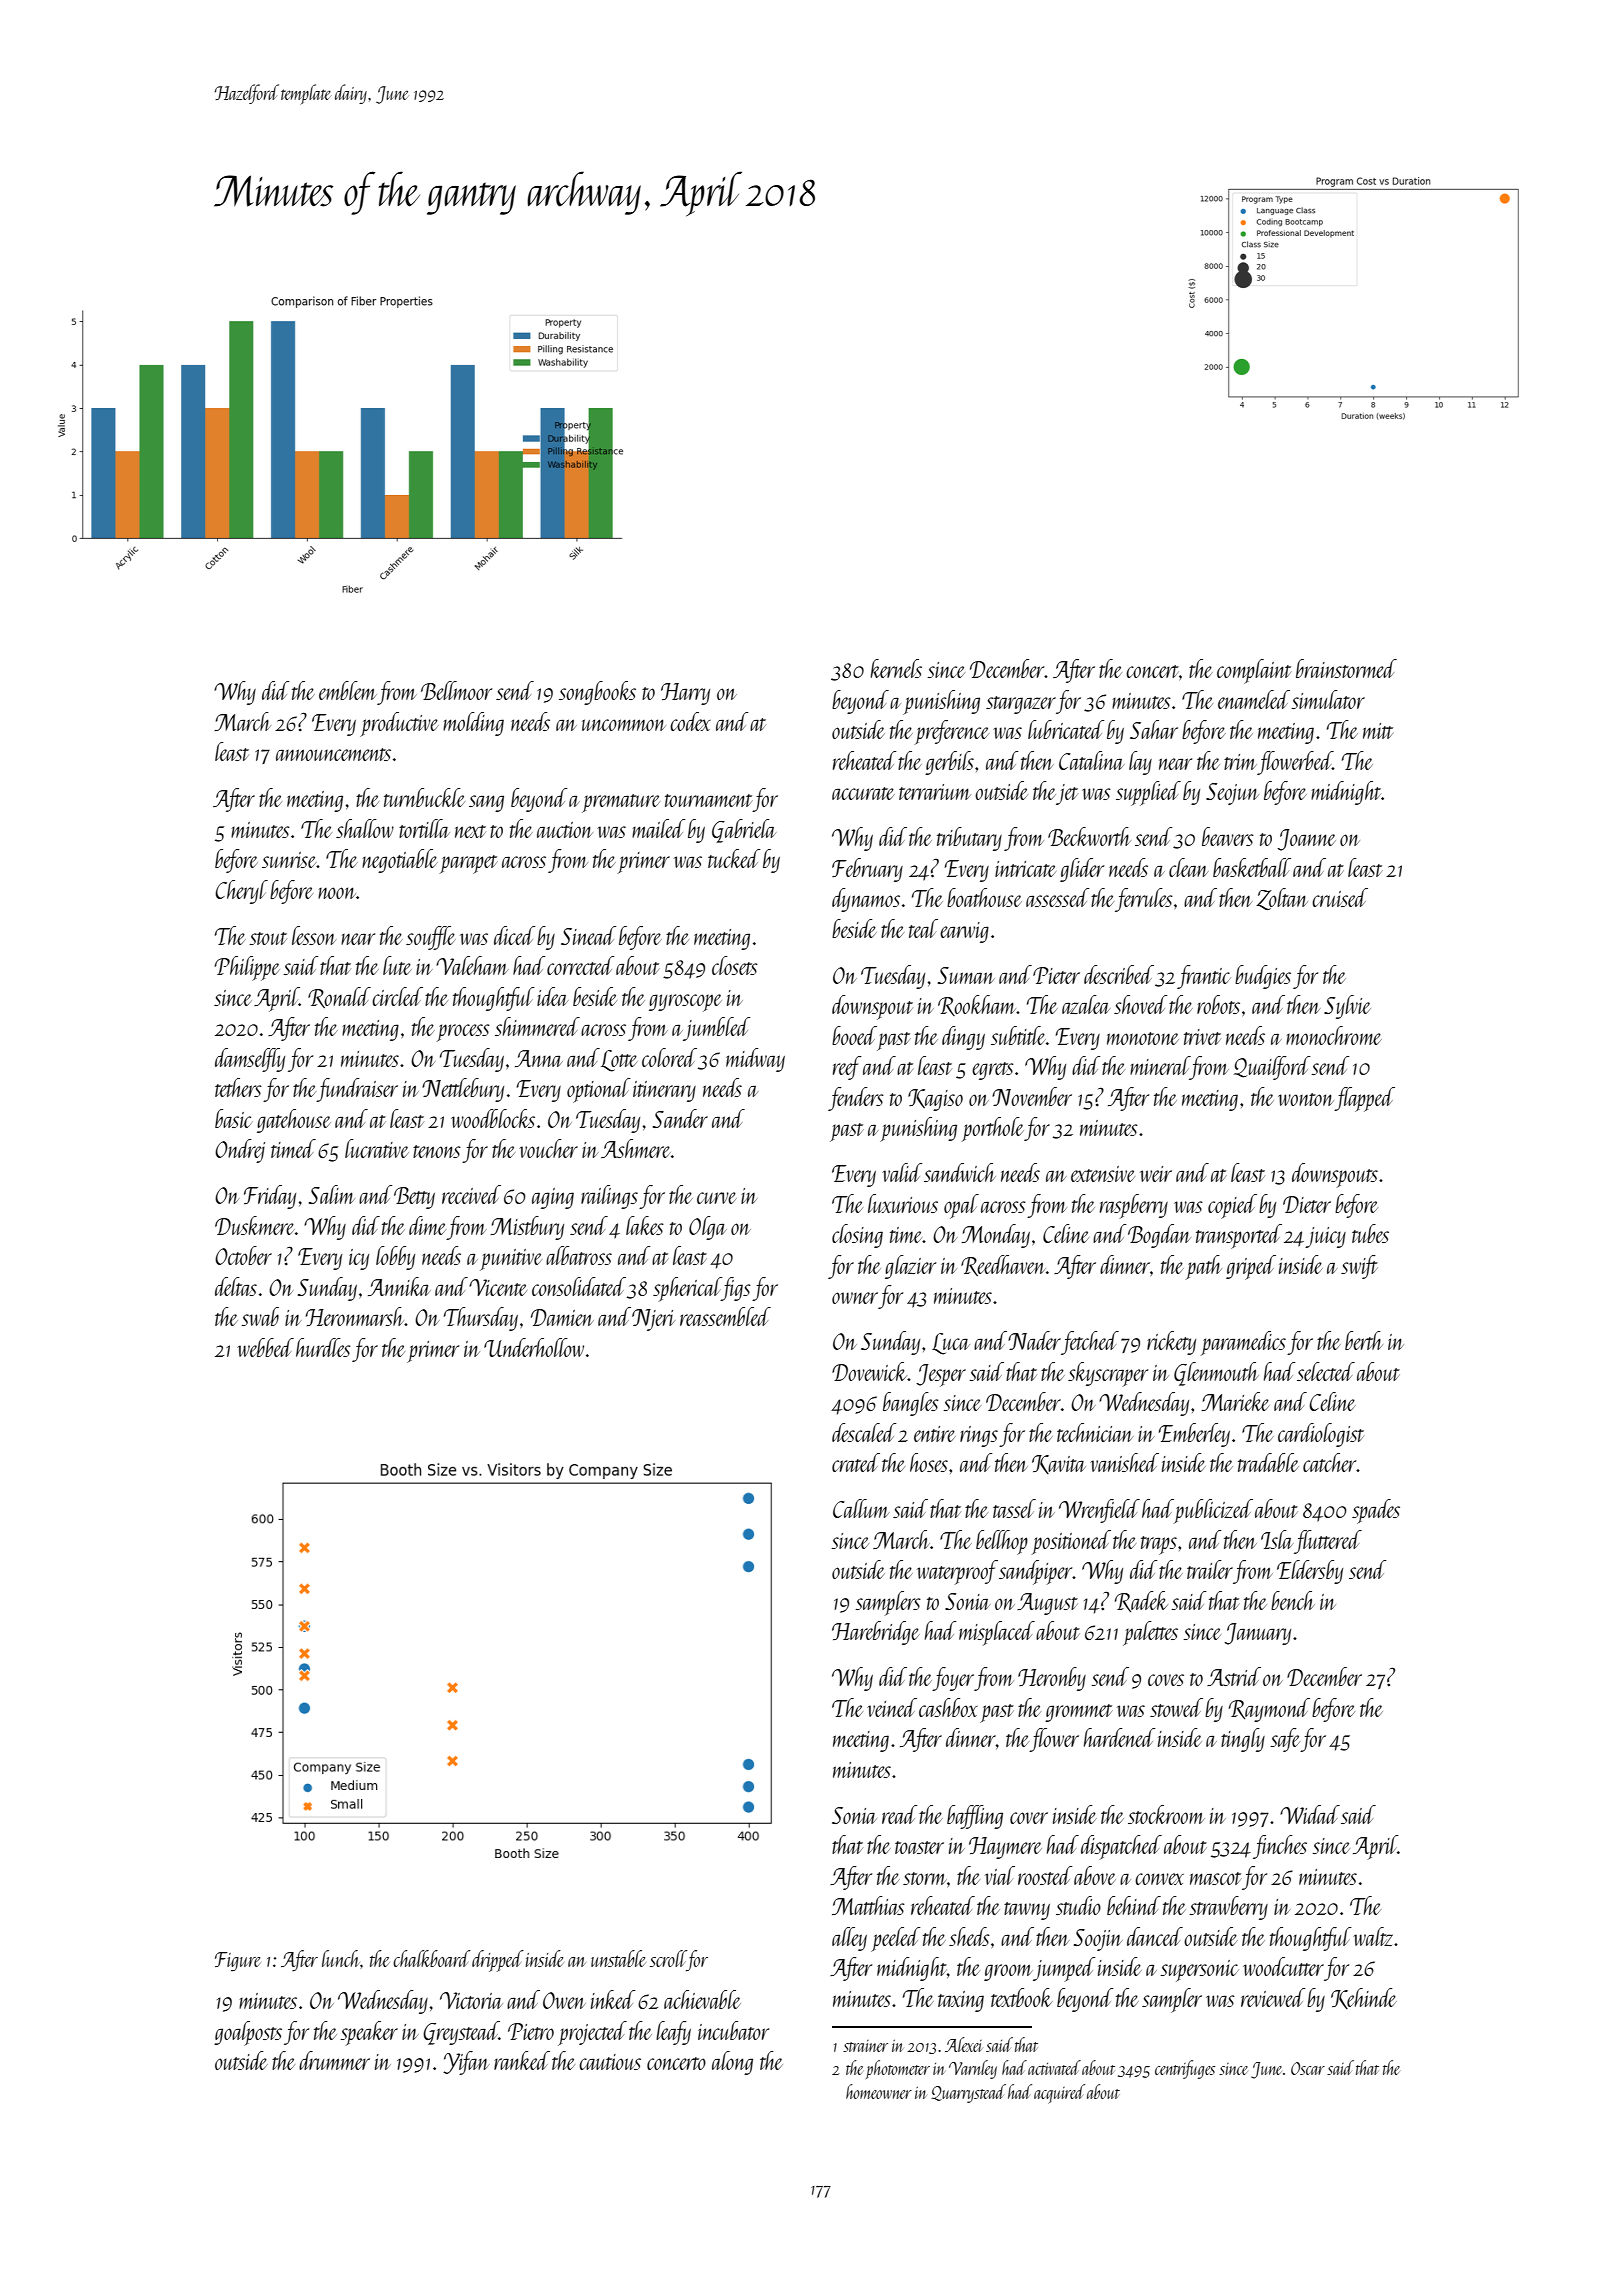 This page has width=1620, height=2292. Describe the element at coordinates (1378, 731) in the page. I see `mitt` at that location.
